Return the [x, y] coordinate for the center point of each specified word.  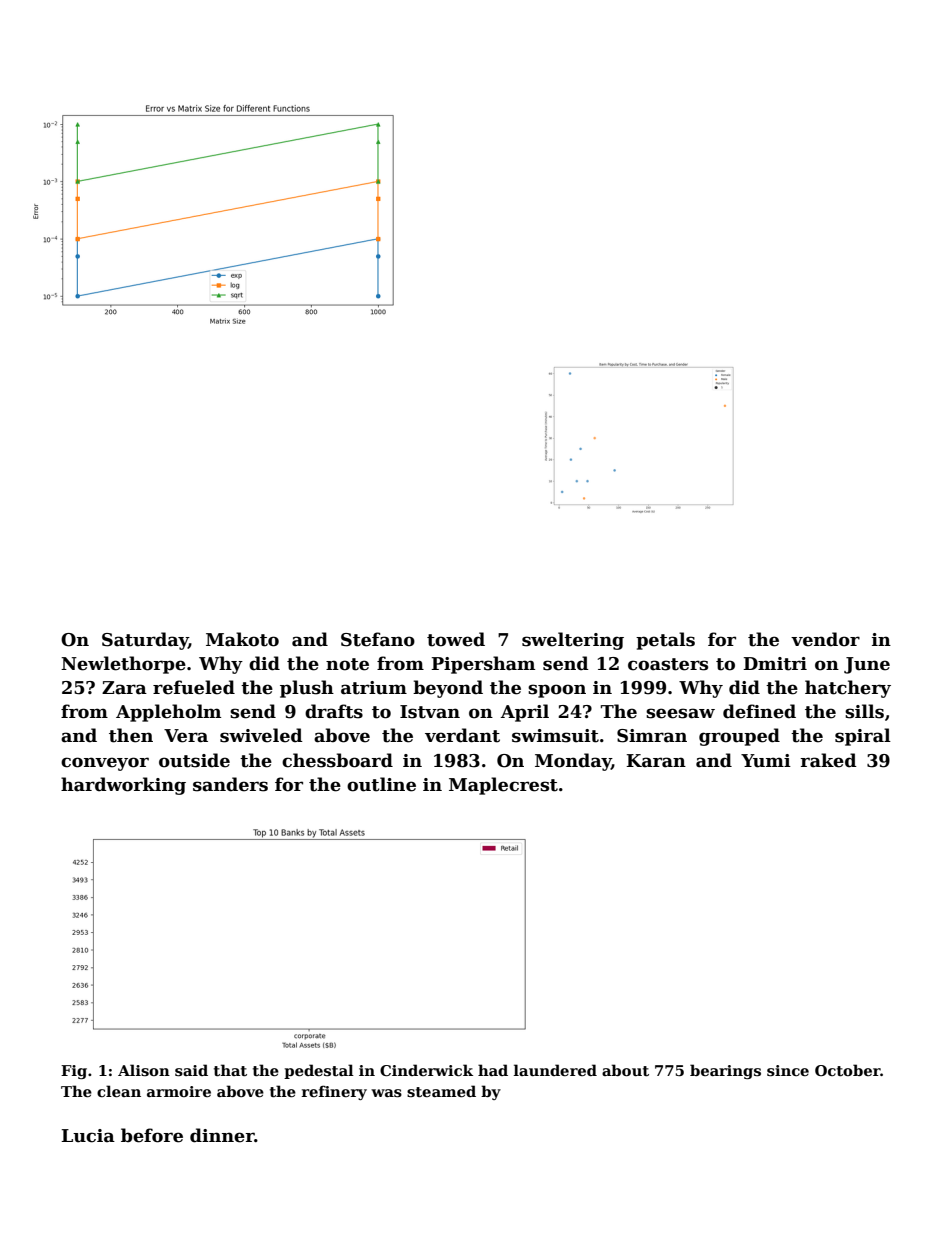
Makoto [242, 639]
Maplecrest [503, 786]
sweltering [573, 641]
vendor [825, 639]
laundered [555, 1070]
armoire [179, 1091]
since [788, 1070]
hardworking [123, 786]
